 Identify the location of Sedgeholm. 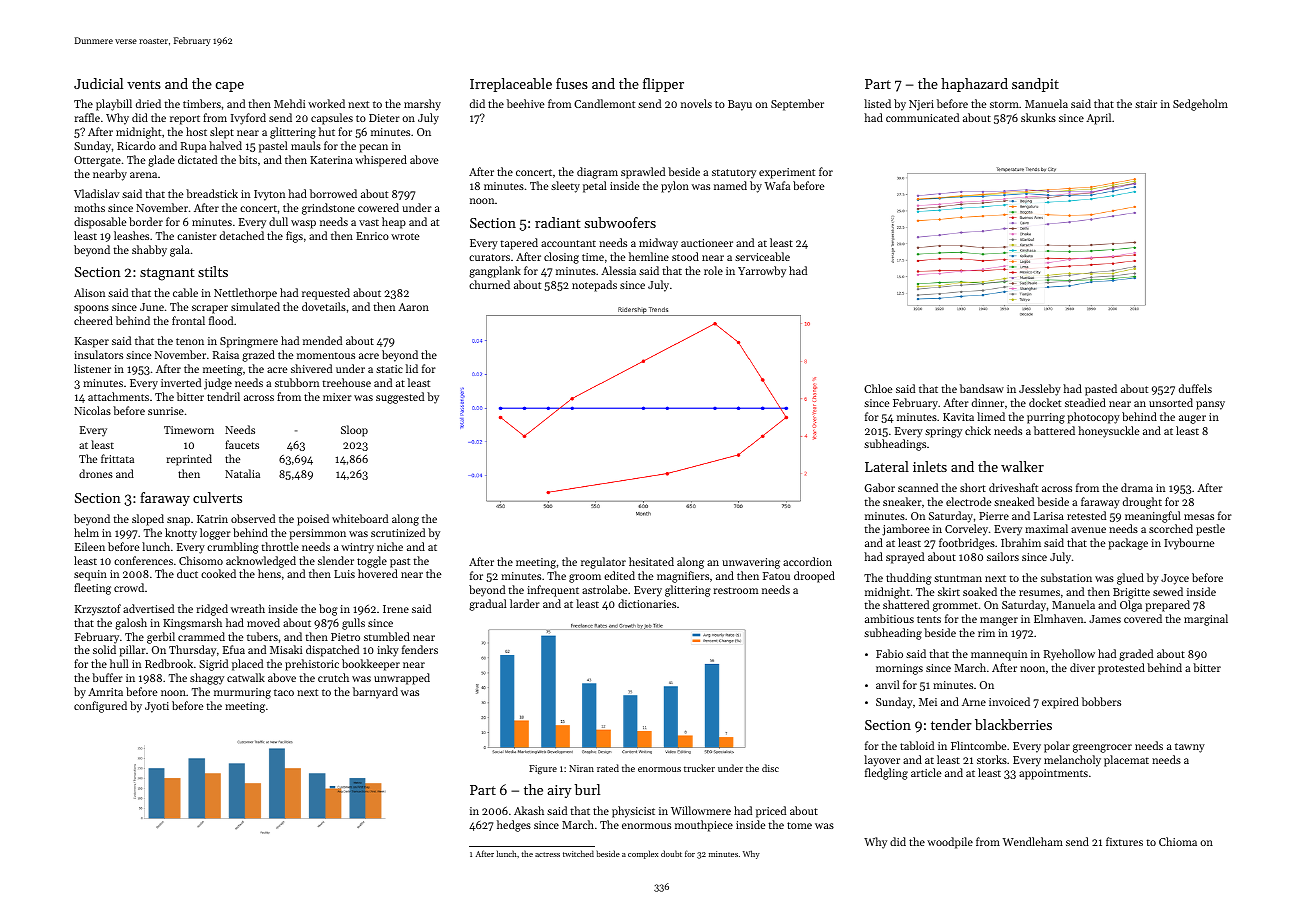
(1200, 105).
